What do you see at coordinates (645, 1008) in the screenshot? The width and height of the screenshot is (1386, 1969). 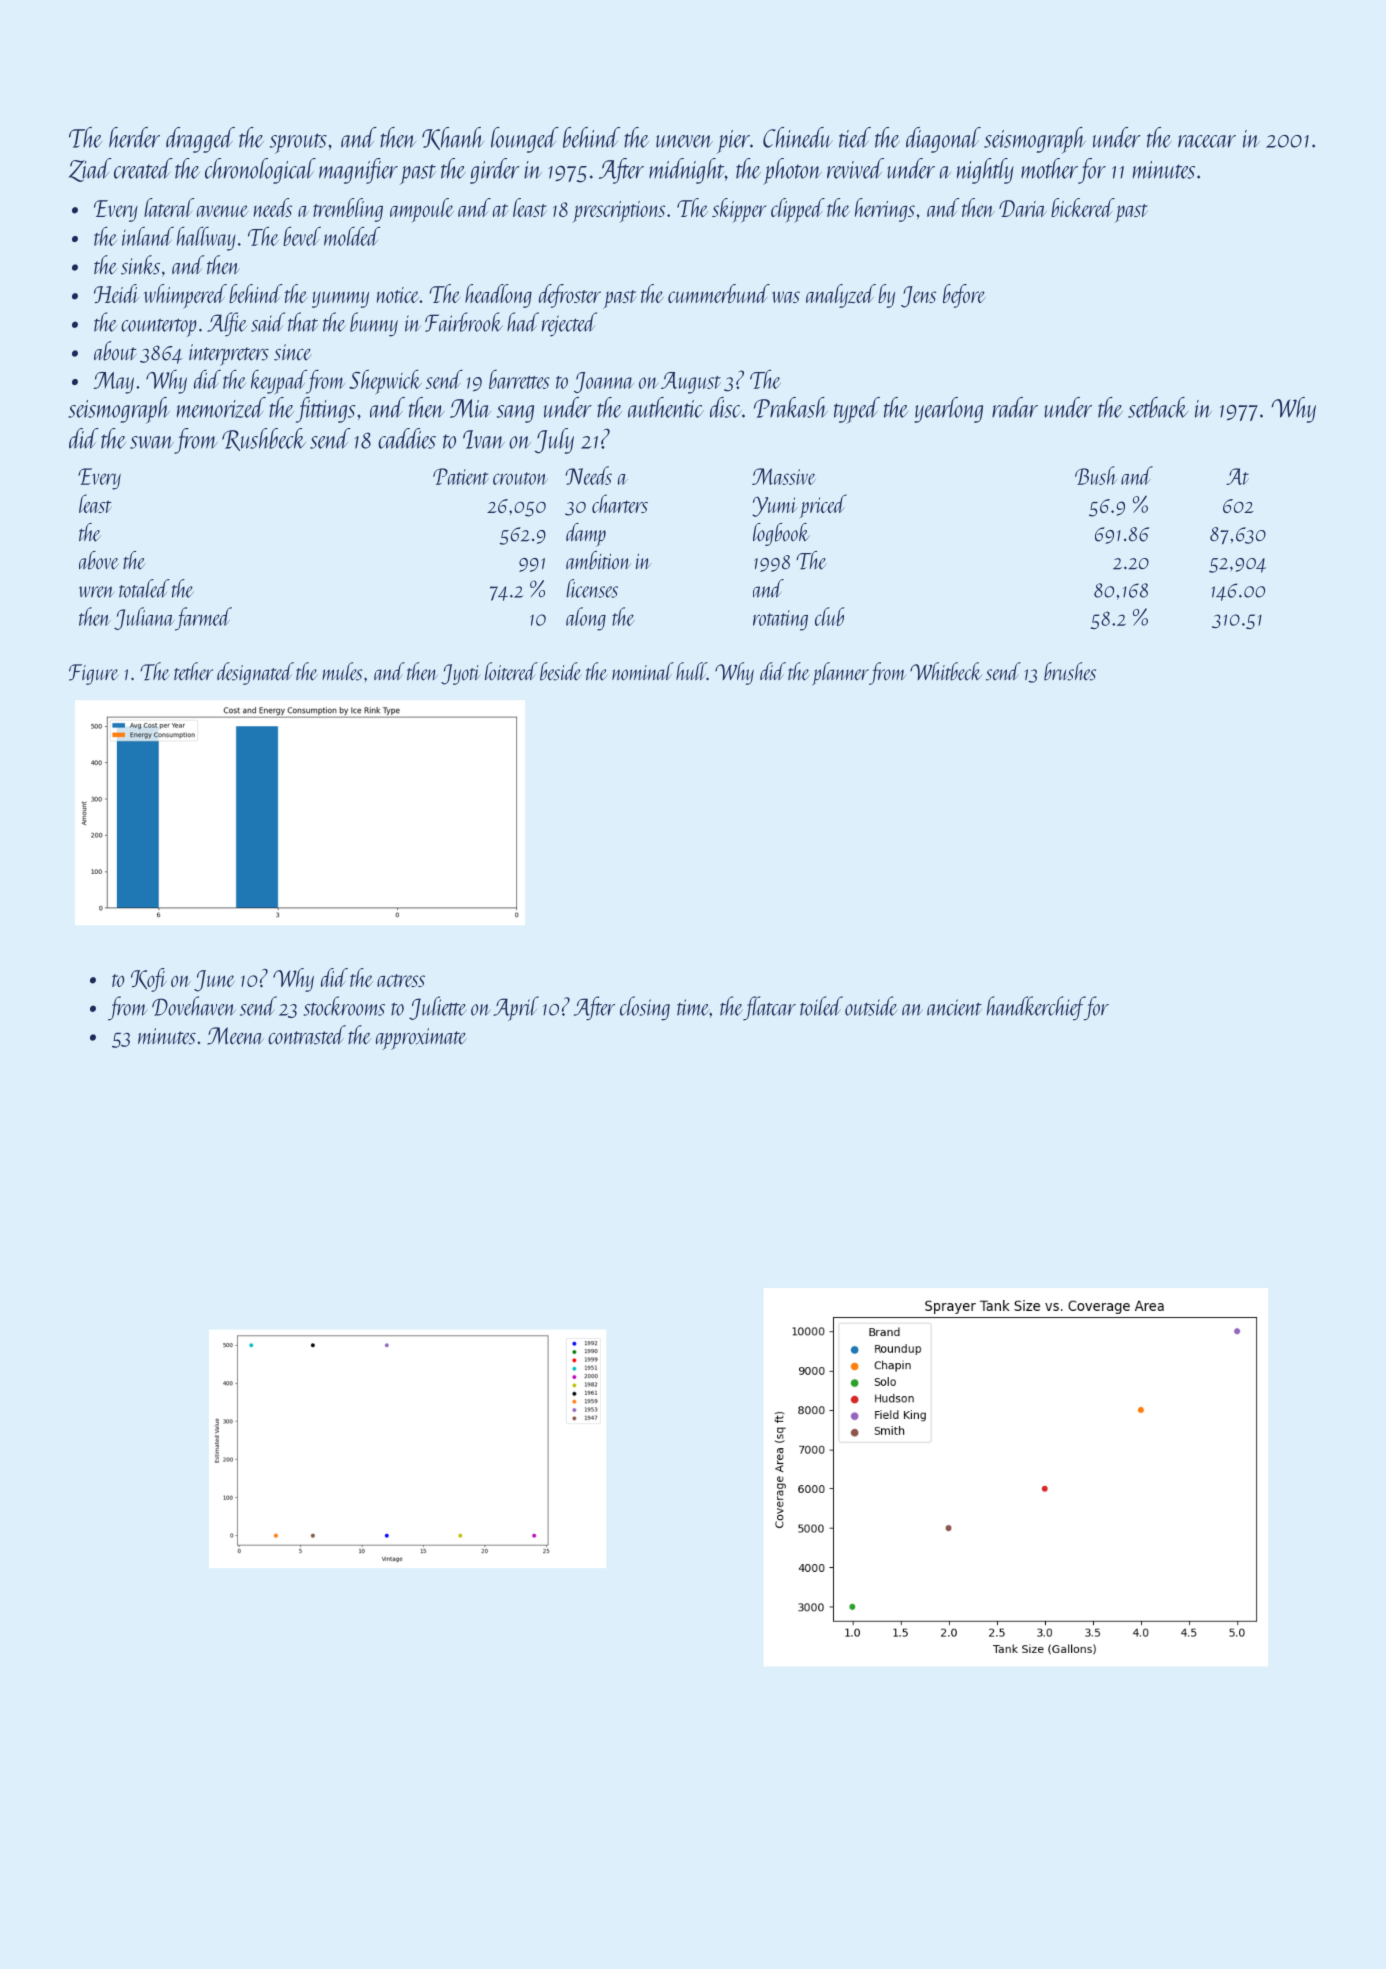 I see `closing` at bounding box center [645, 1008].
